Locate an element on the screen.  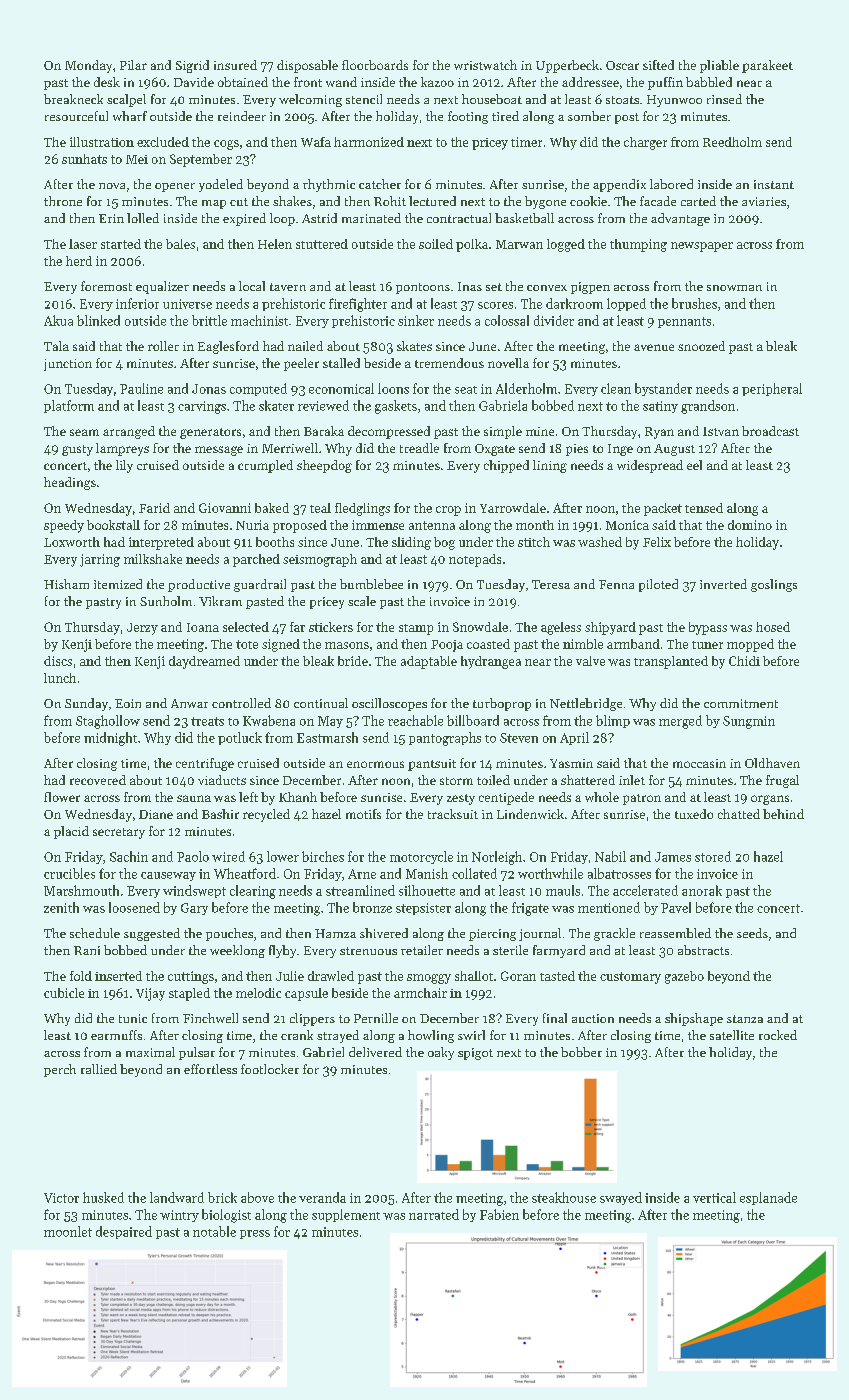
sheepdog is located at coordinates (324, 466).
